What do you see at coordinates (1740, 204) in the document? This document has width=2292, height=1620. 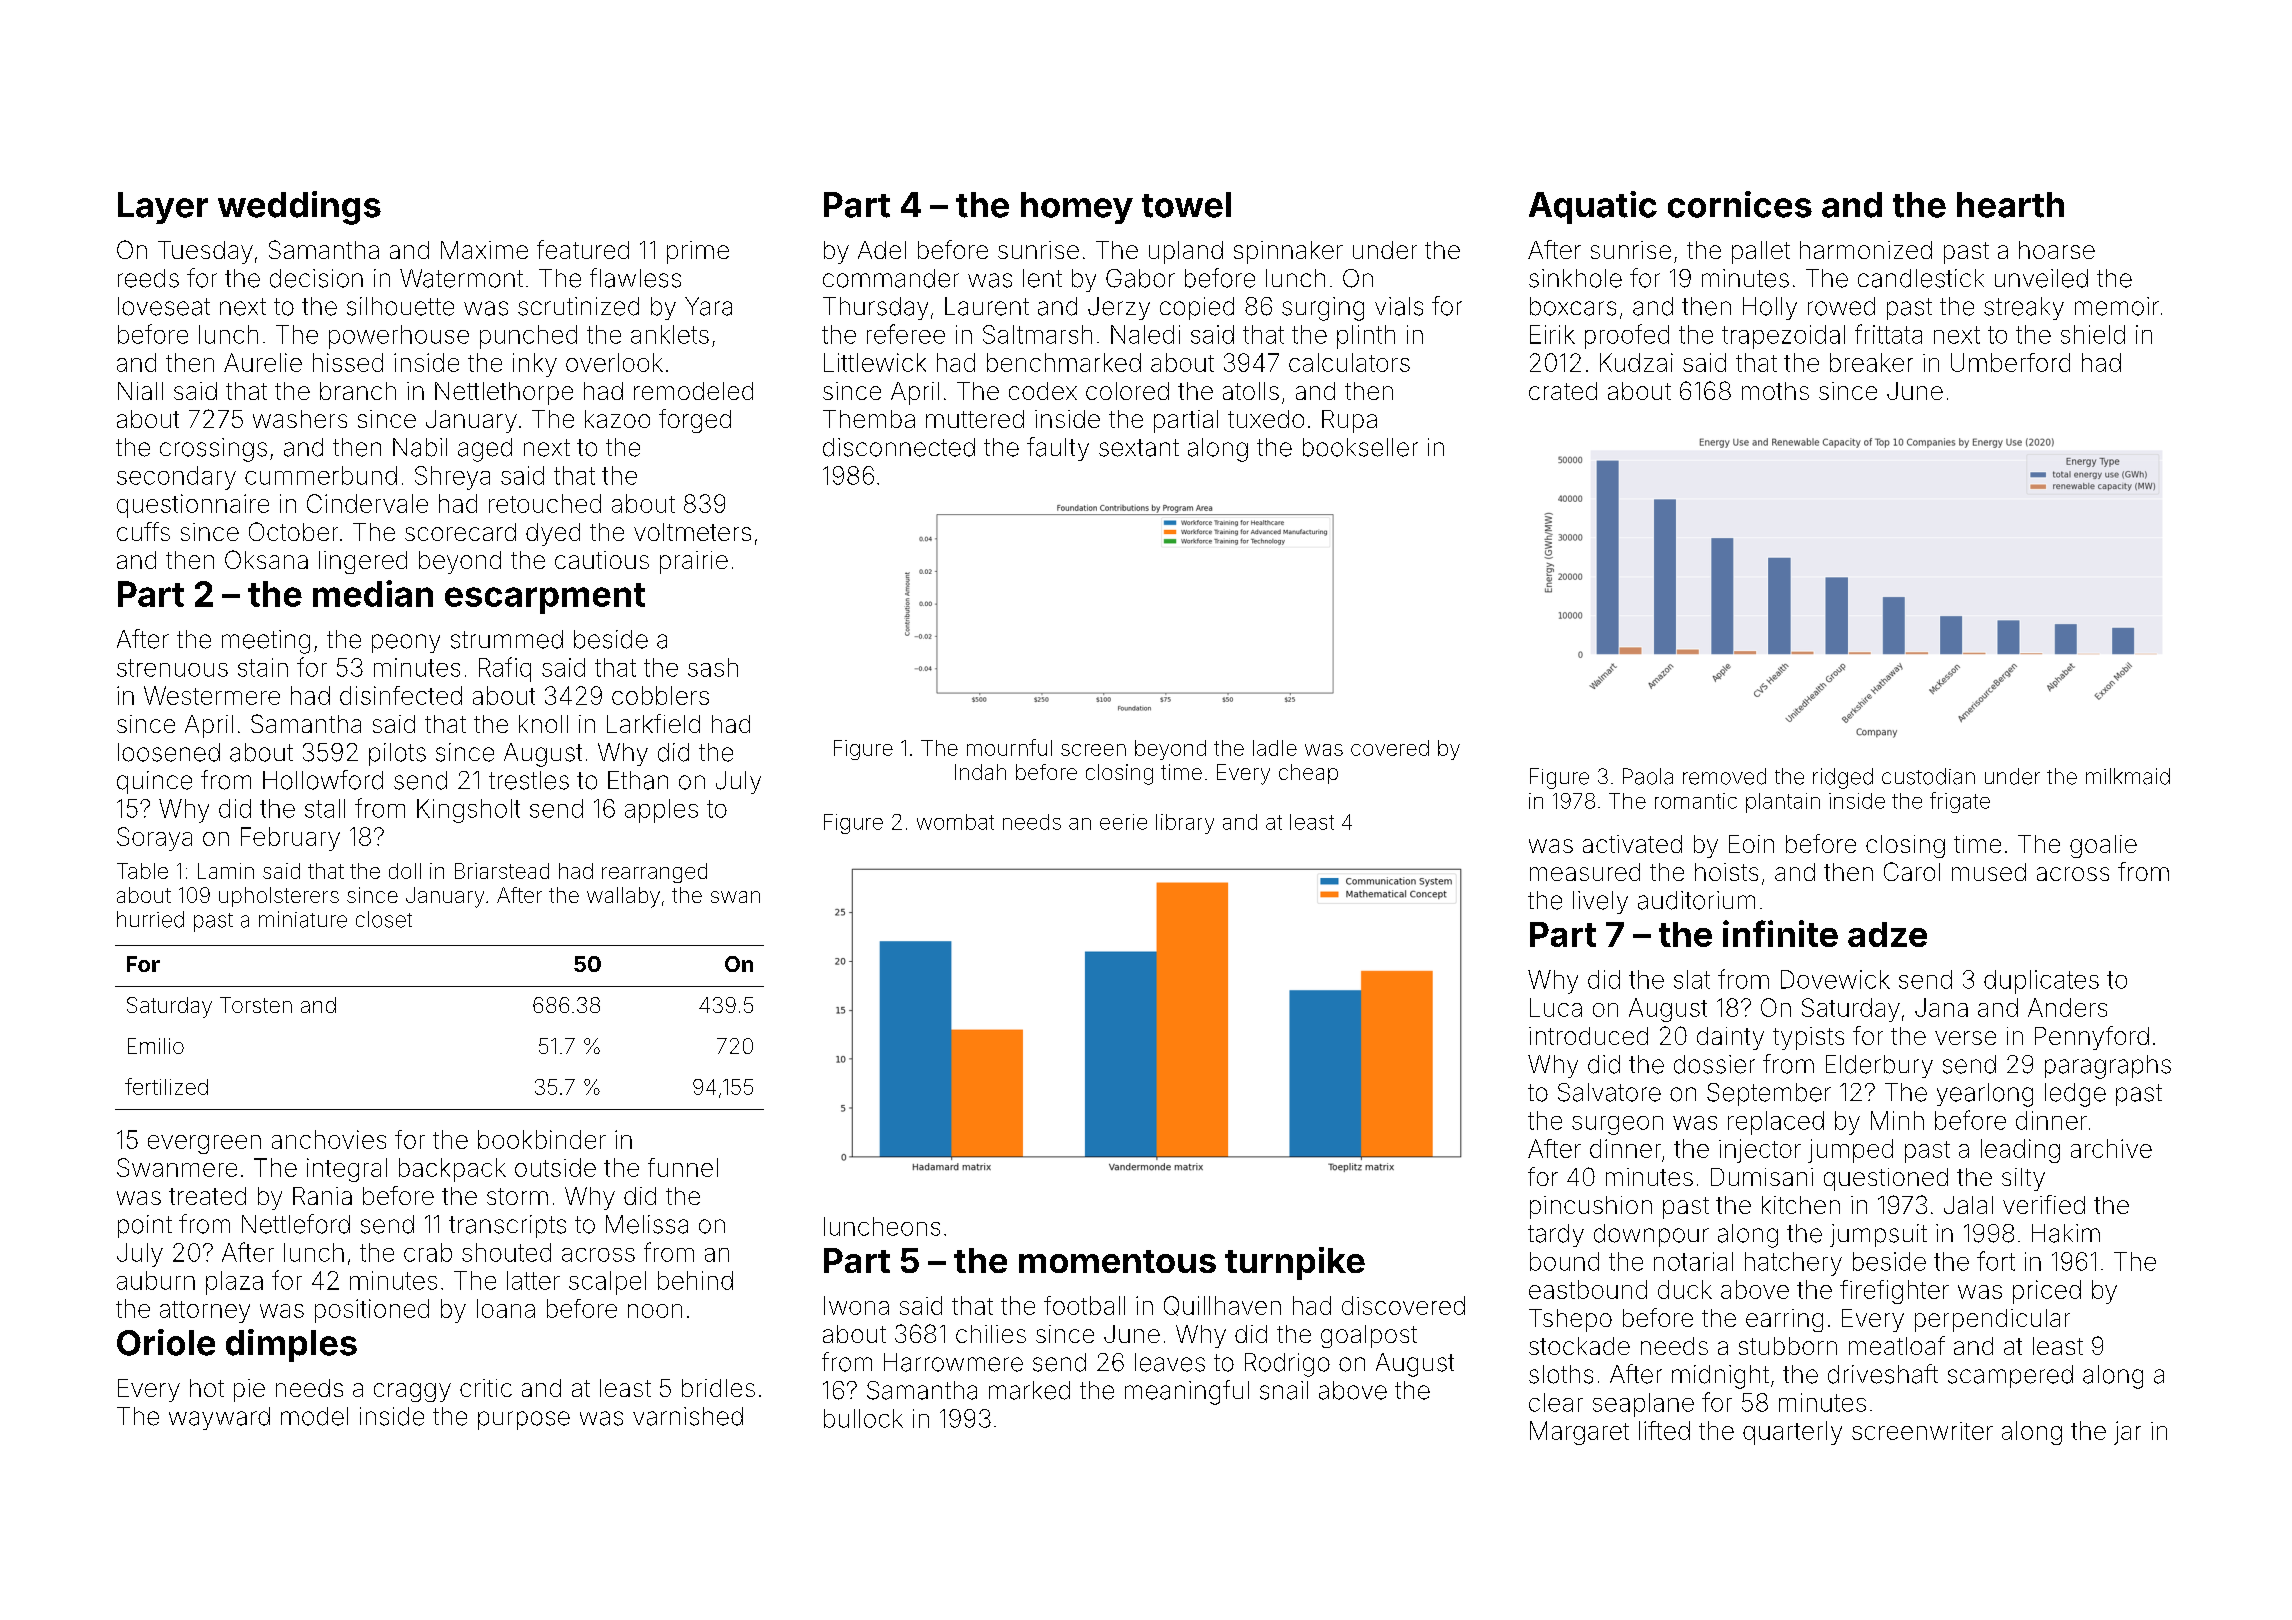 I see `cornices` at bounding box center [1740, 204].
